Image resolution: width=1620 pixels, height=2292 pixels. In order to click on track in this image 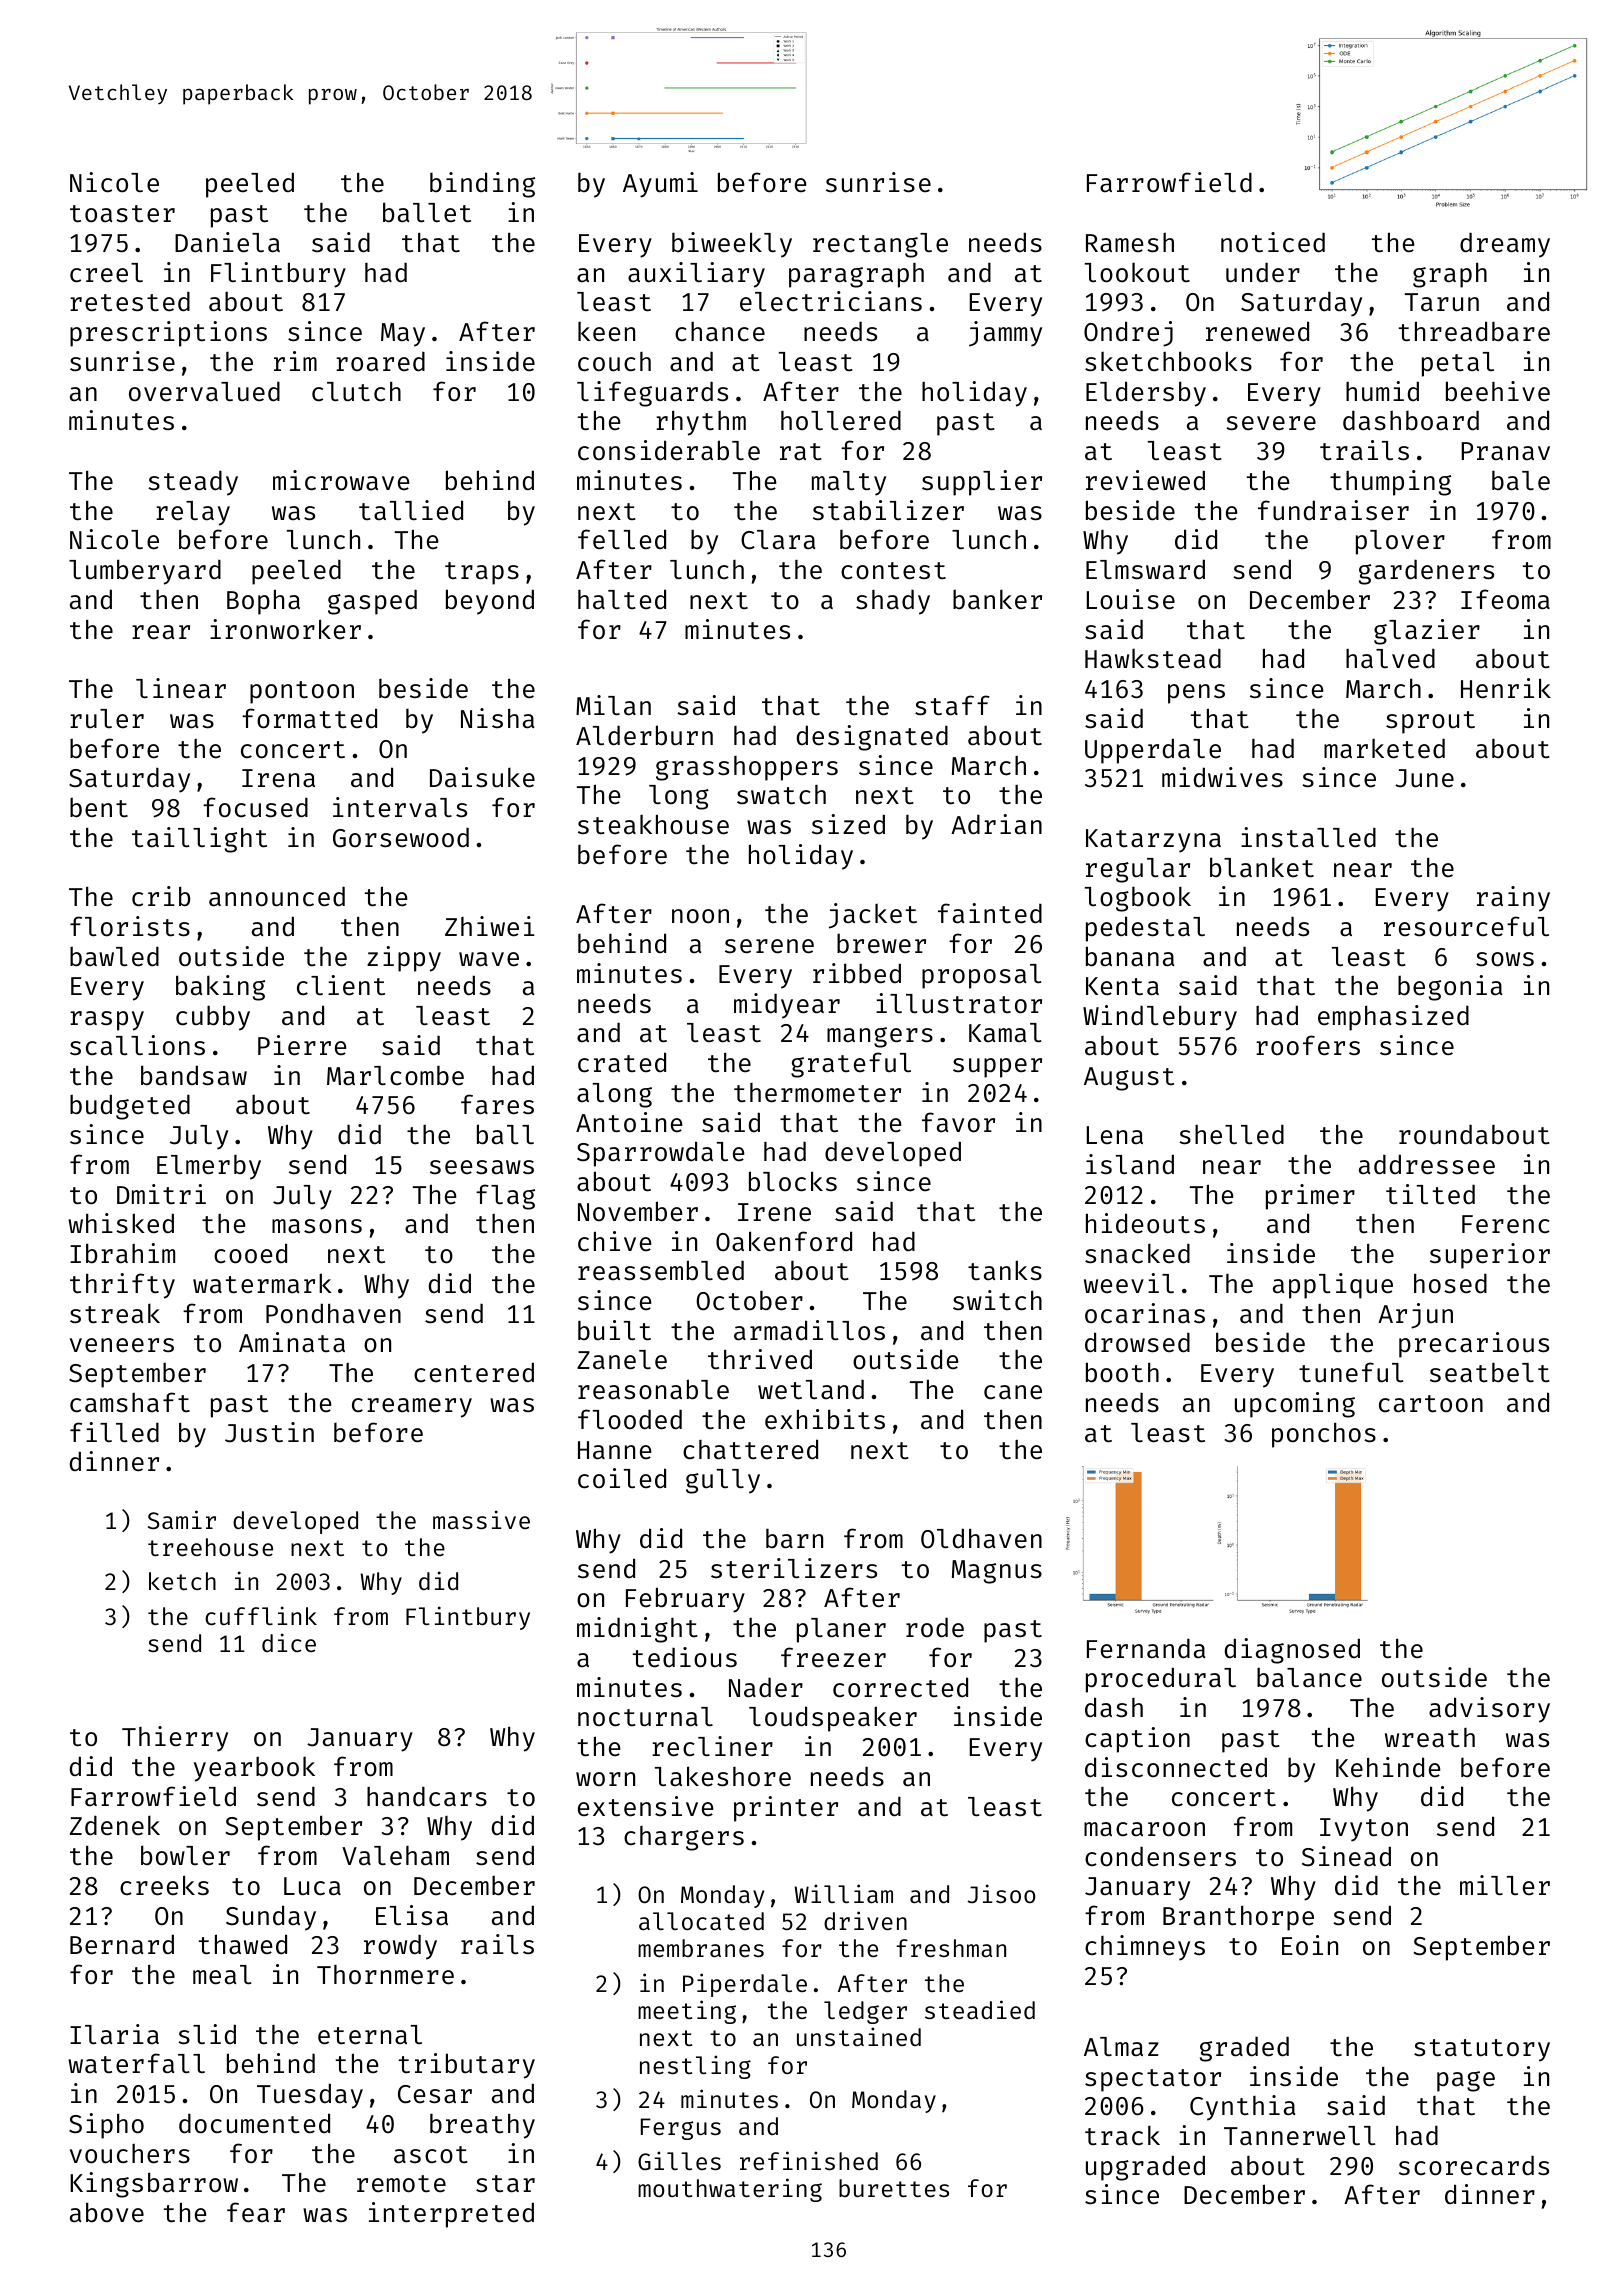, I will do `click(1122, 2135)`.
